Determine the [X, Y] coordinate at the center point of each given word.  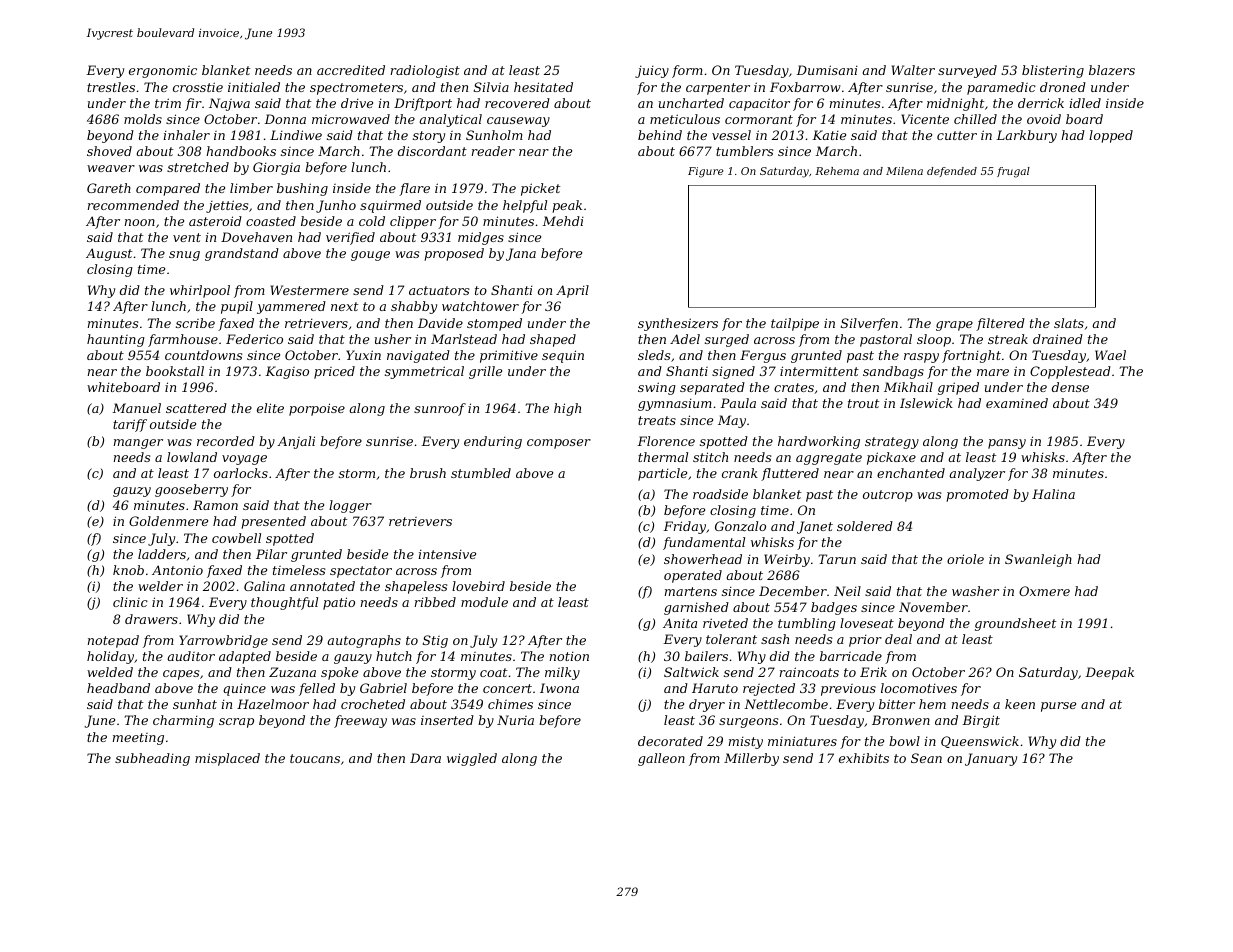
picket [540, 189]
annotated [322, 586]
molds [143, 119]
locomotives [919, 688]
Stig [435, 641]
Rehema [837, 171]
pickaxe [891, 458]
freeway [360, 721]
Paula [738, 403]
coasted [271, 221]
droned [1063, 87]
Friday [684, 527]
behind [660, 135]
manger [138, 444]
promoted [977, 495]
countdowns [203, 355]
